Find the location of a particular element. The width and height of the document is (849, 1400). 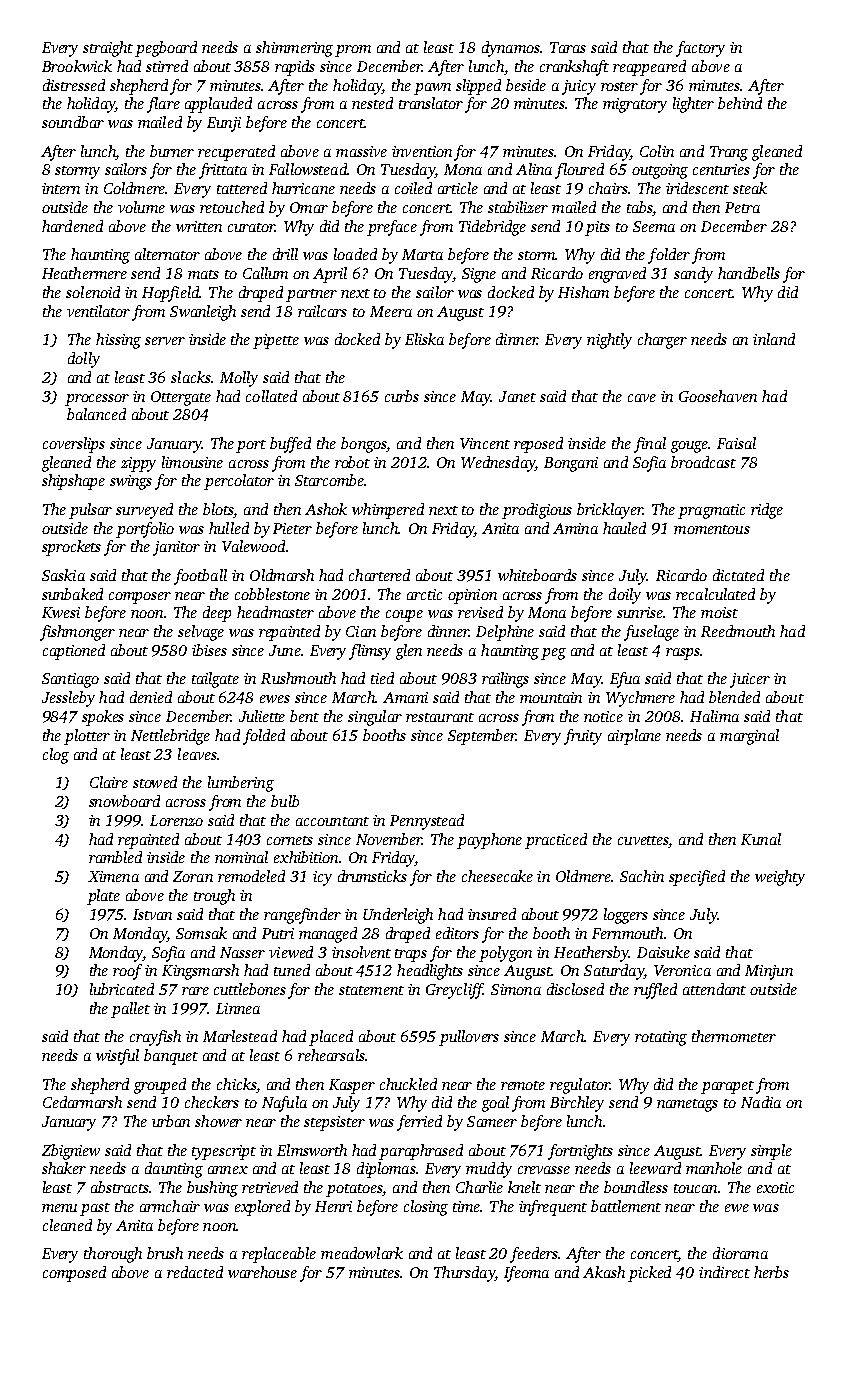

mountain is located at coordinates (551, 697).
